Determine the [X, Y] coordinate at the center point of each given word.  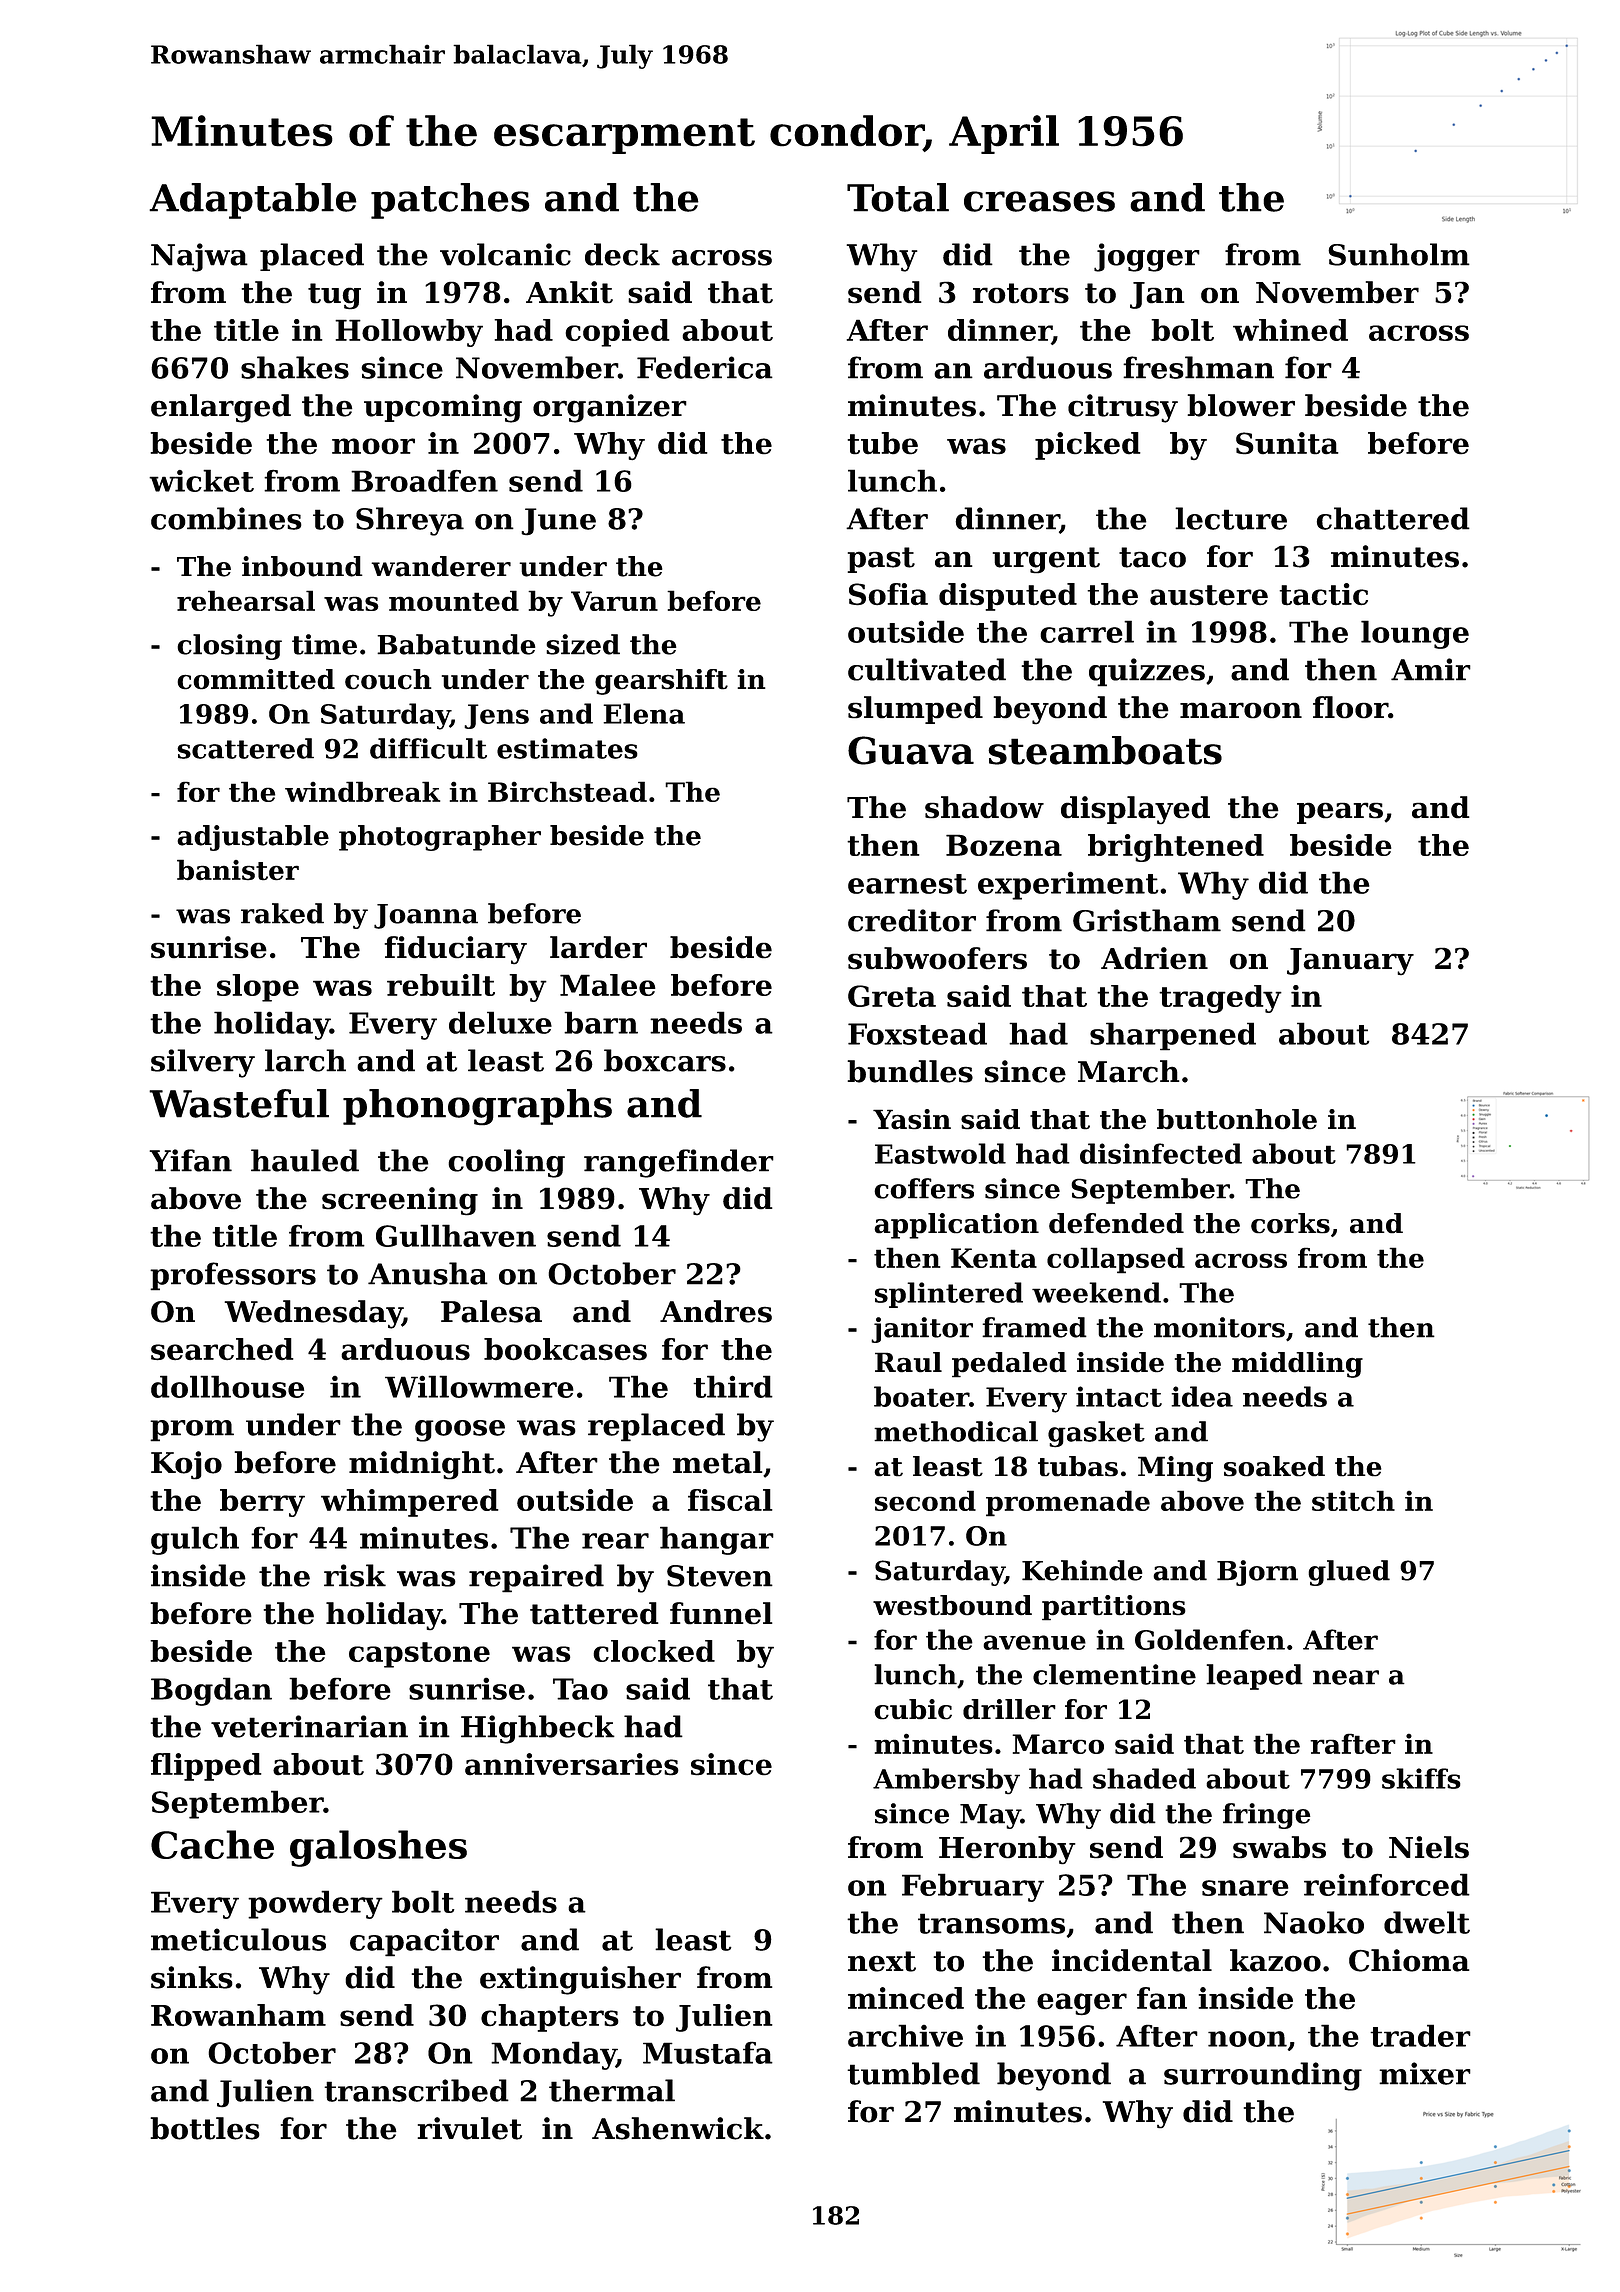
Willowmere [479, 1386]
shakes [295, 367]
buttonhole [1237, 1119]
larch [305, 1060]
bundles [910, 1071]
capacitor [424, 1942]
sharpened [1173, 1036]
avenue [1034, 1642]
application [956, 1226]
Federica [705, 367]
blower [1241, 405]
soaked [1274, 1466]
